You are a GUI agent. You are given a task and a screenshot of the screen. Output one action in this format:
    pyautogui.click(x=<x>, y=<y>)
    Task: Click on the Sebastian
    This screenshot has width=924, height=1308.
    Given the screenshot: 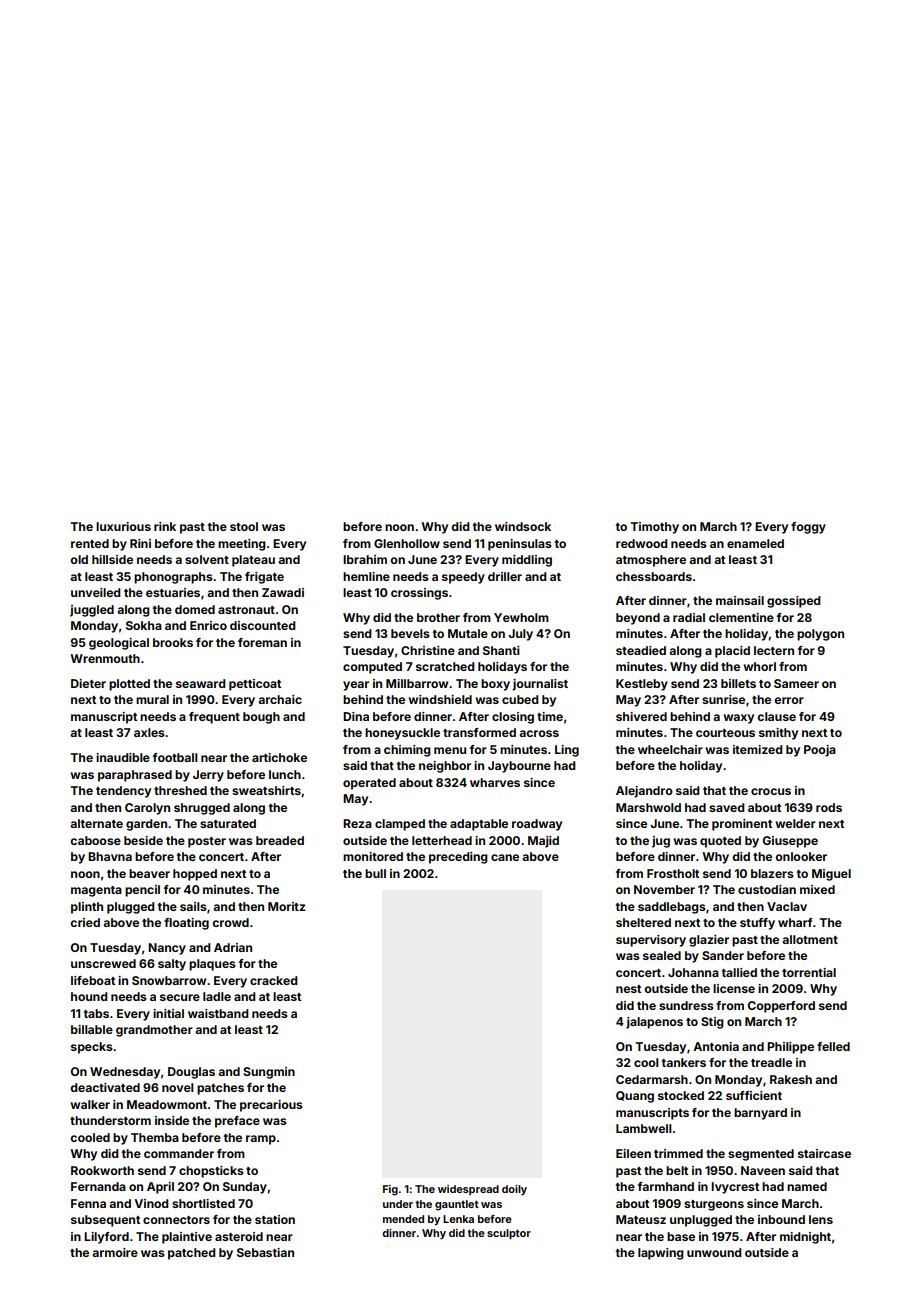 What is the action you would take?
    pyautogui.click(x=265, y=1252)
